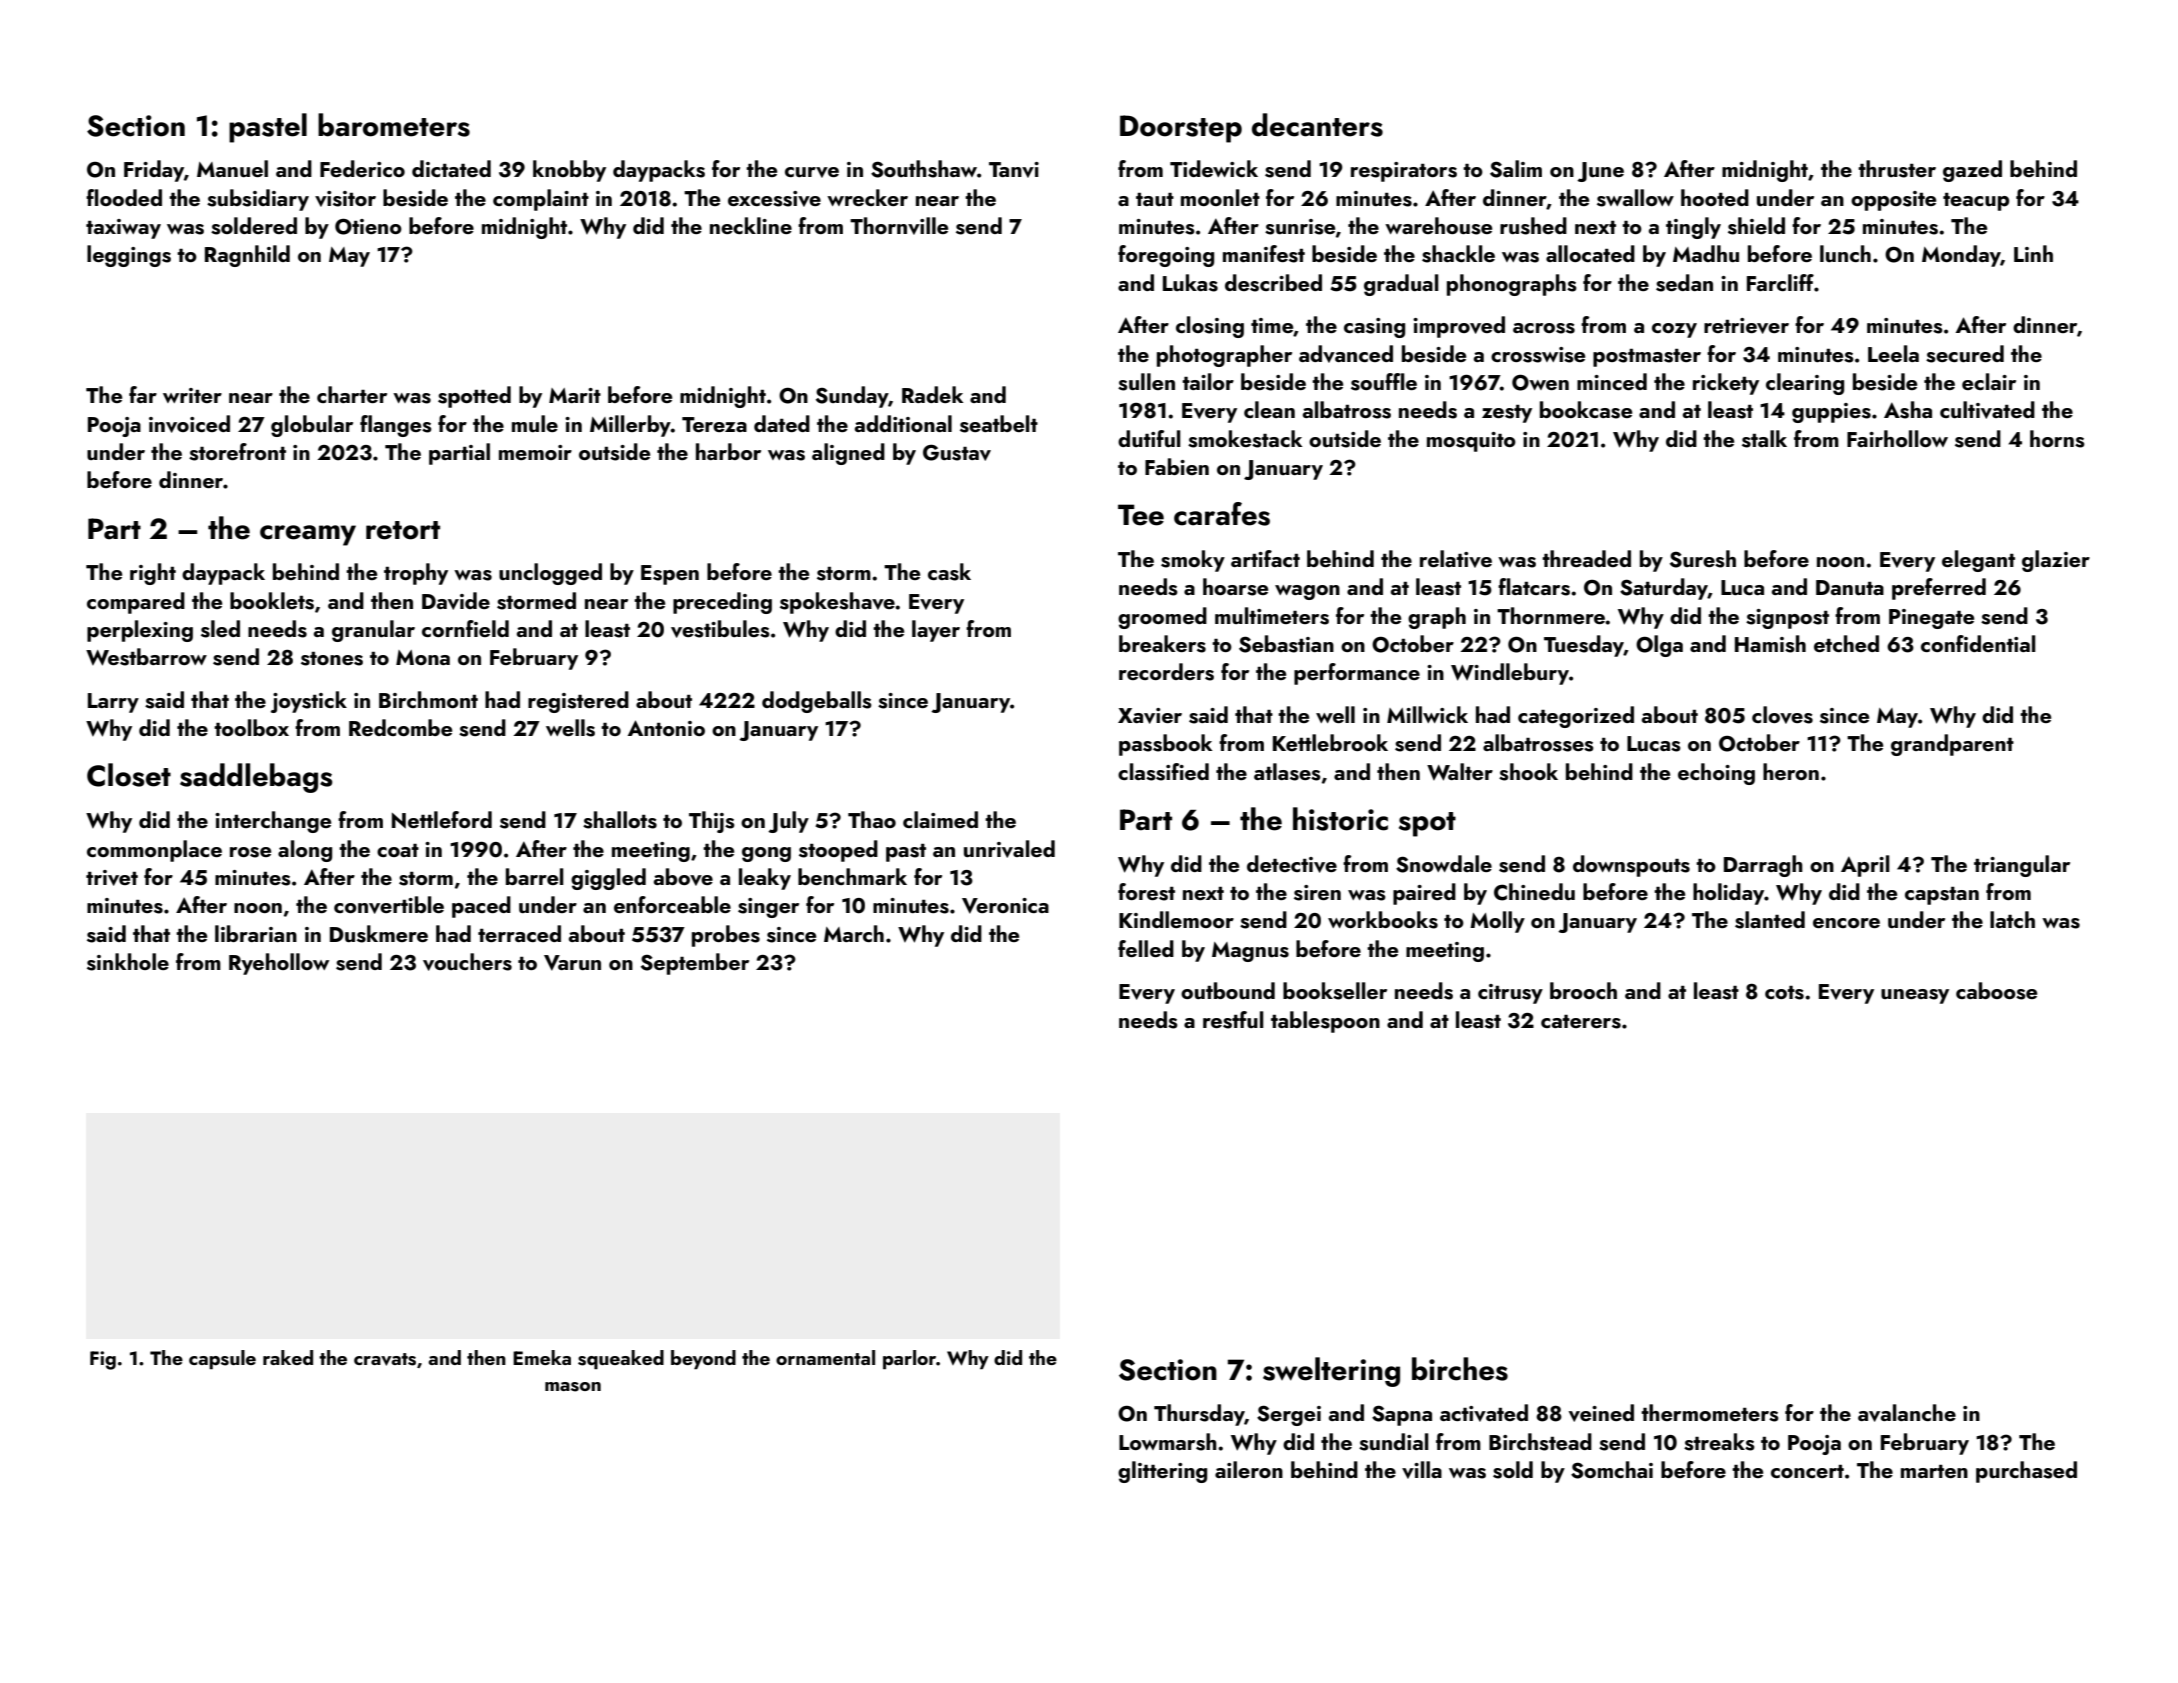  Describe the element at coordinates (1383, 920) in the screenshot. I see `workbooks` at that location.
